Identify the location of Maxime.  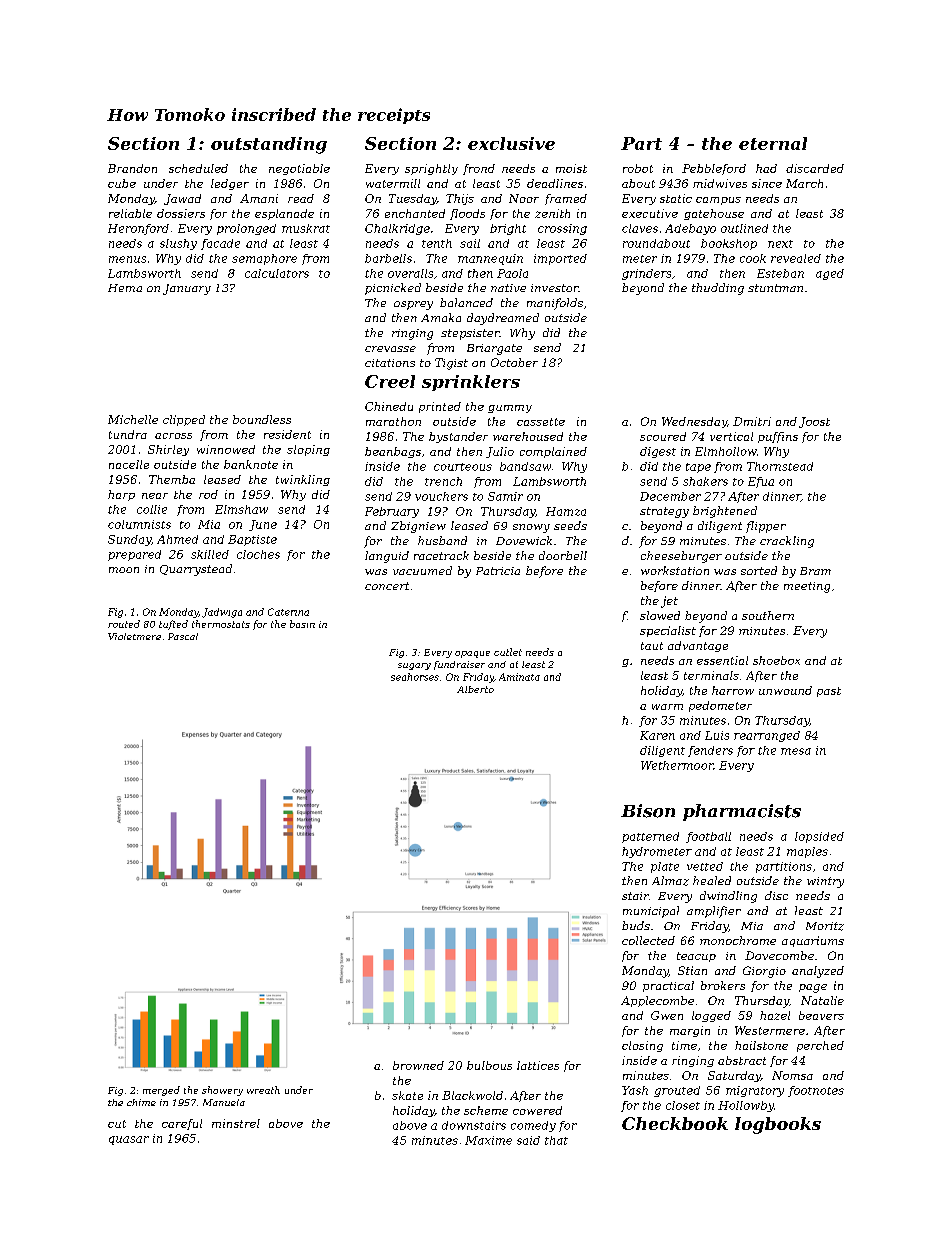
(488, 1140).
